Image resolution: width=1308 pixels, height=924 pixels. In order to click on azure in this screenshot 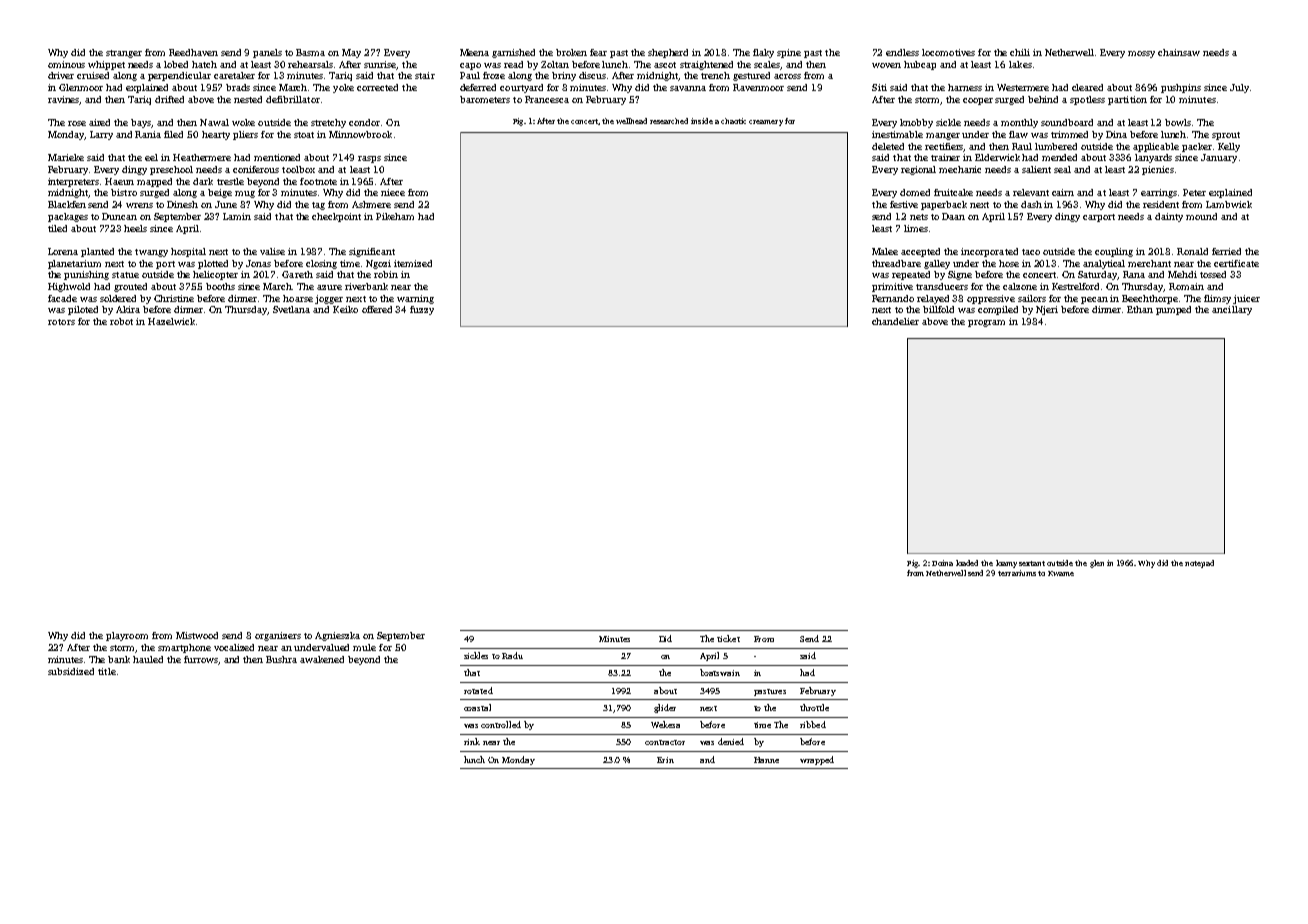, I will do `click(329, 287)`.
